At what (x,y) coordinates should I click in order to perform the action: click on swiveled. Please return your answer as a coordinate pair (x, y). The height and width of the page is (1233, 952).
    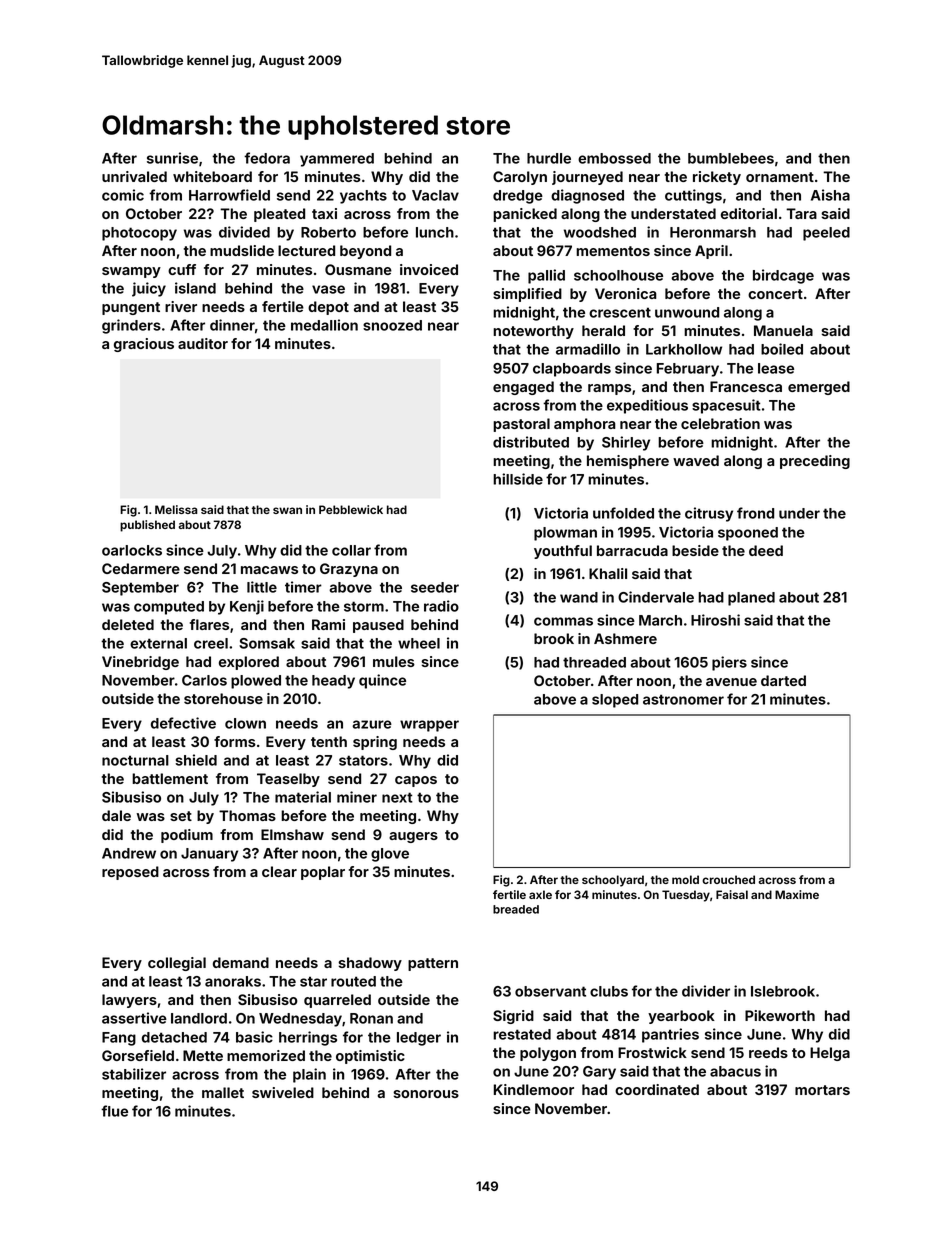
    Looking at the image, I should click on (283, 1092).
